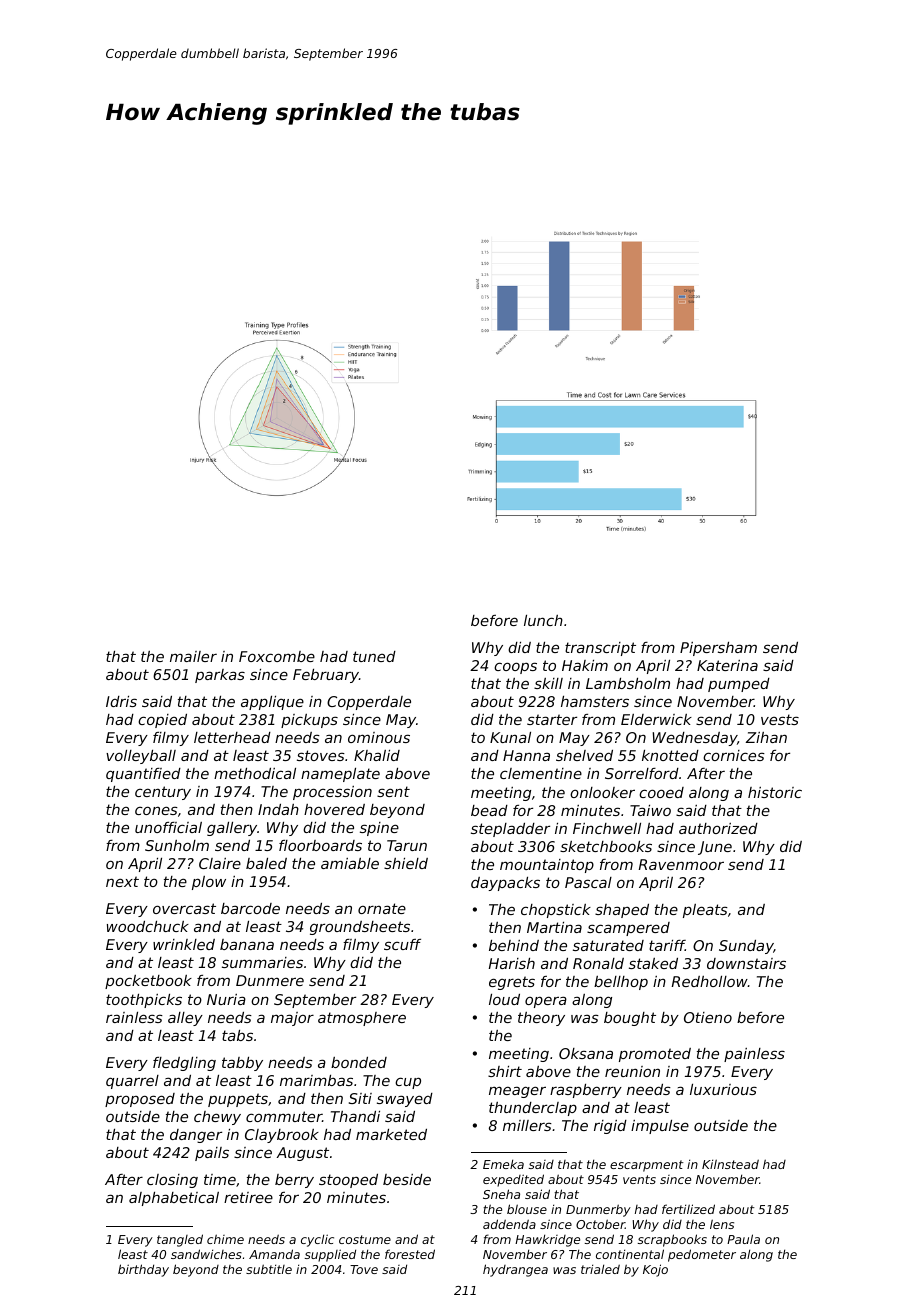 Image resolution: width=908 pixels, height=1316 pixels. I want to click on floorboards, so click(320, 845).
